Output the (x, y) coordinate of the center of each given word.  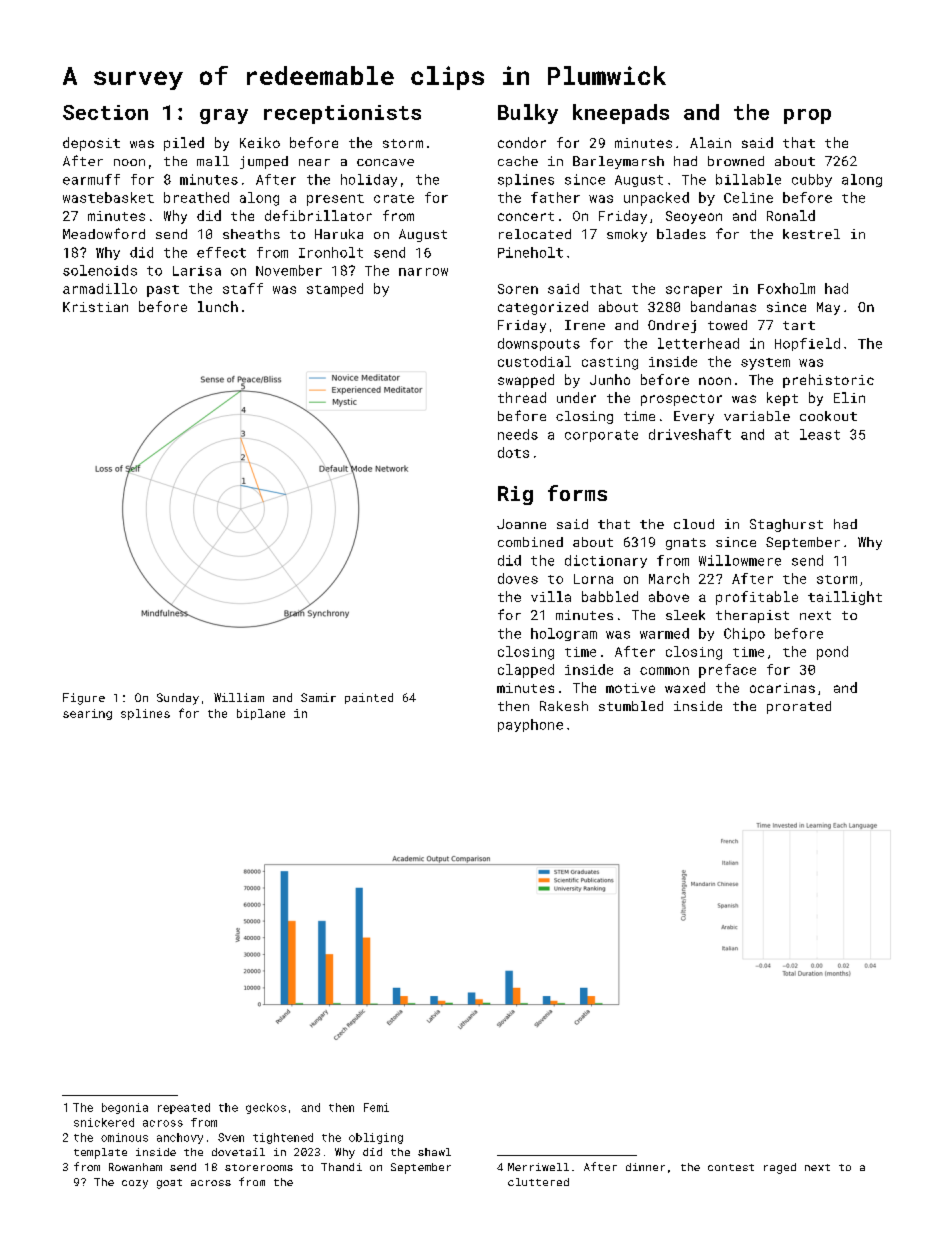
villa (551, 596)
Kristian (95, 307)
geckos (266, 1108)
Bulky (528, 114)
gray (224, 116)
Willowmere (740, 560)
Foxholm (786, 288)
